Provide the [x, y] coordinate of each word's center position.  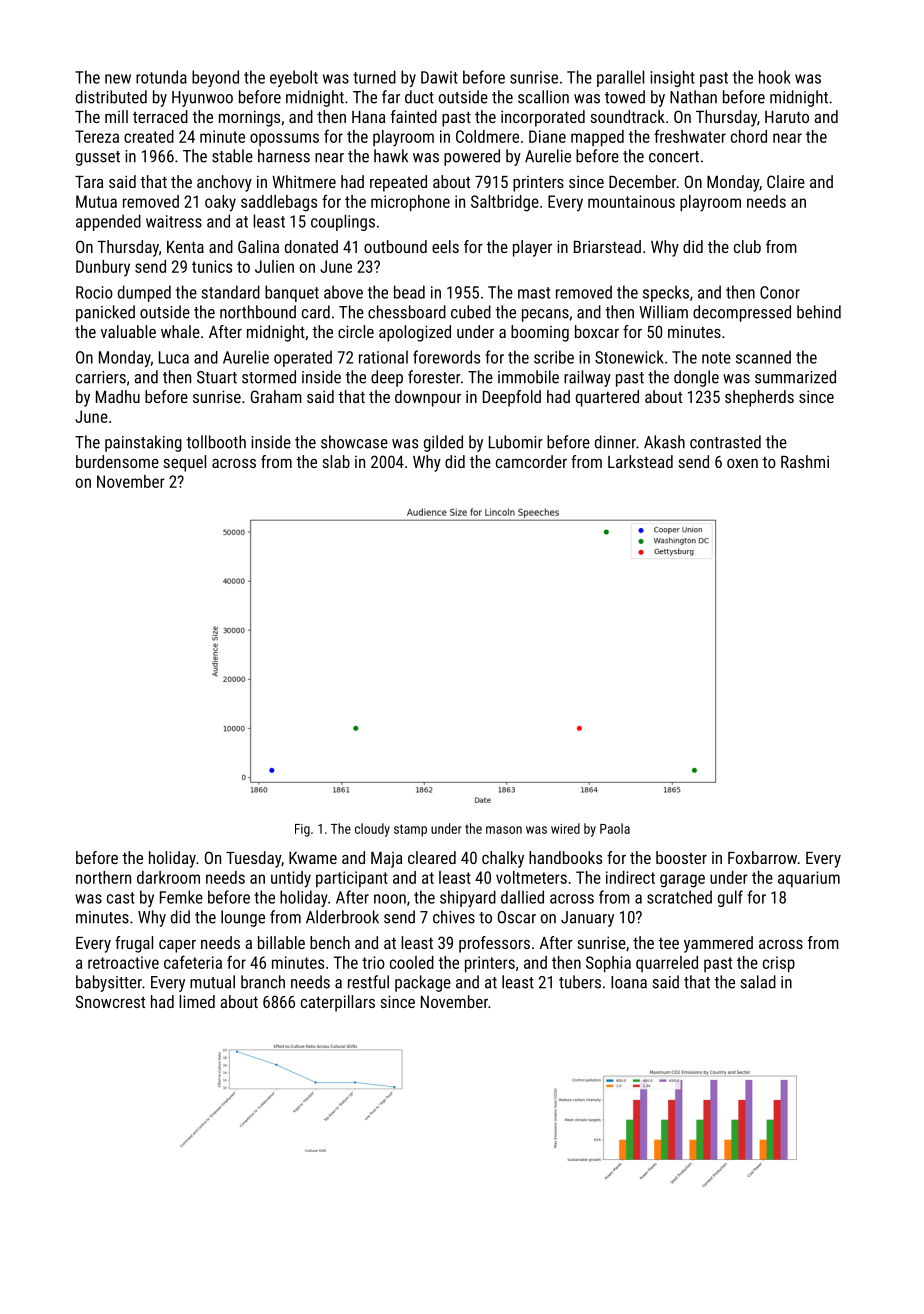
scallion [543, 97]
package [423, 983]
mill [116, 116]
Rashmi [805, 461]
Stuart [217, 377]
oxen [742, 463]
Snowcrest [110, 1001]
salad [758, 982]
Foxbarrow [762, 857]
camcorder [531, 461]
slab [336, 461]
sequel [184, 463]
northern [103, 877]
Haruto [787, 117]
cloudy [372, 830]
